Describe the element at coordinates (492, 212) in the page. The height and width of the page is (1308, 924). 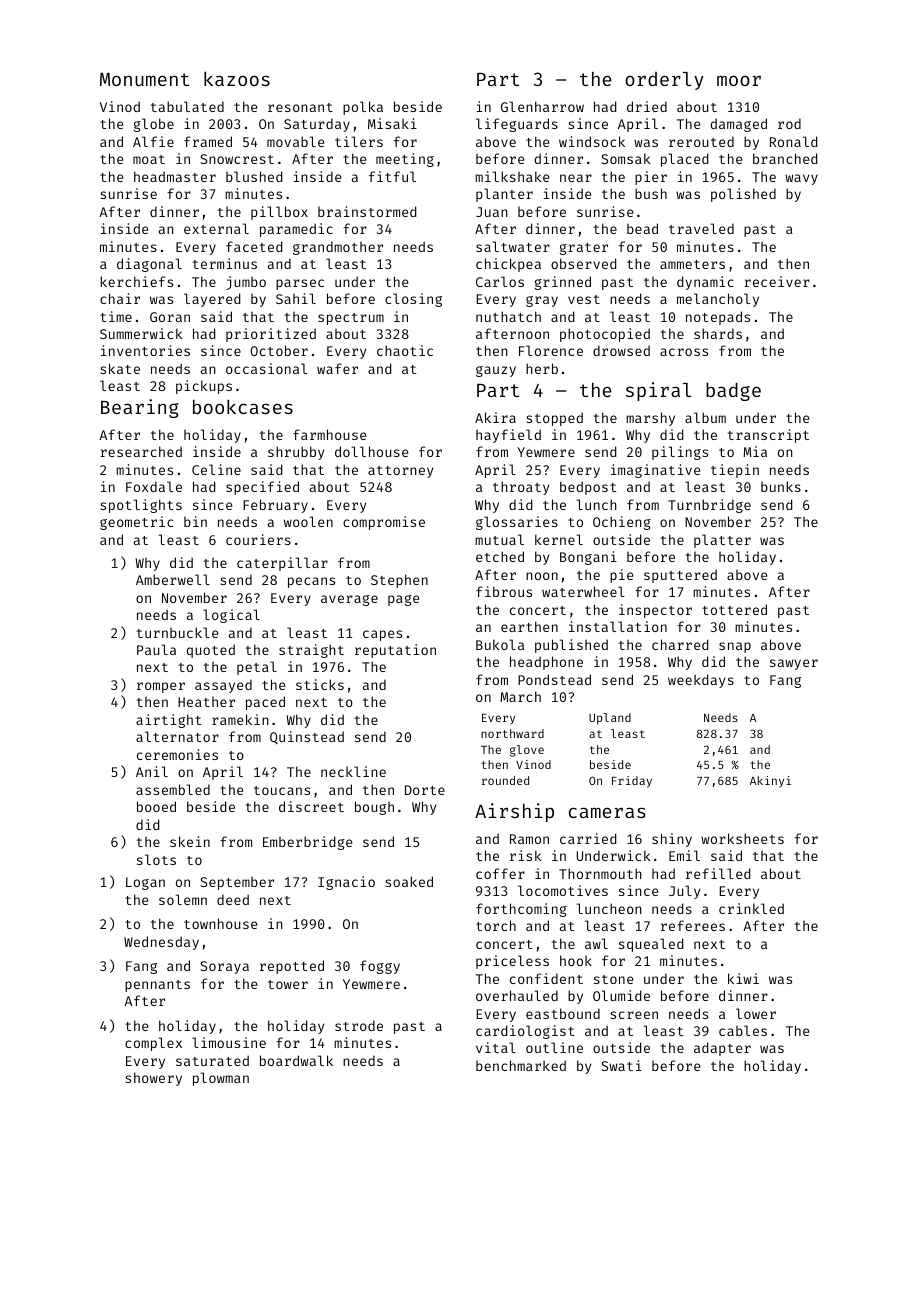
I see `Juan` at that location.
